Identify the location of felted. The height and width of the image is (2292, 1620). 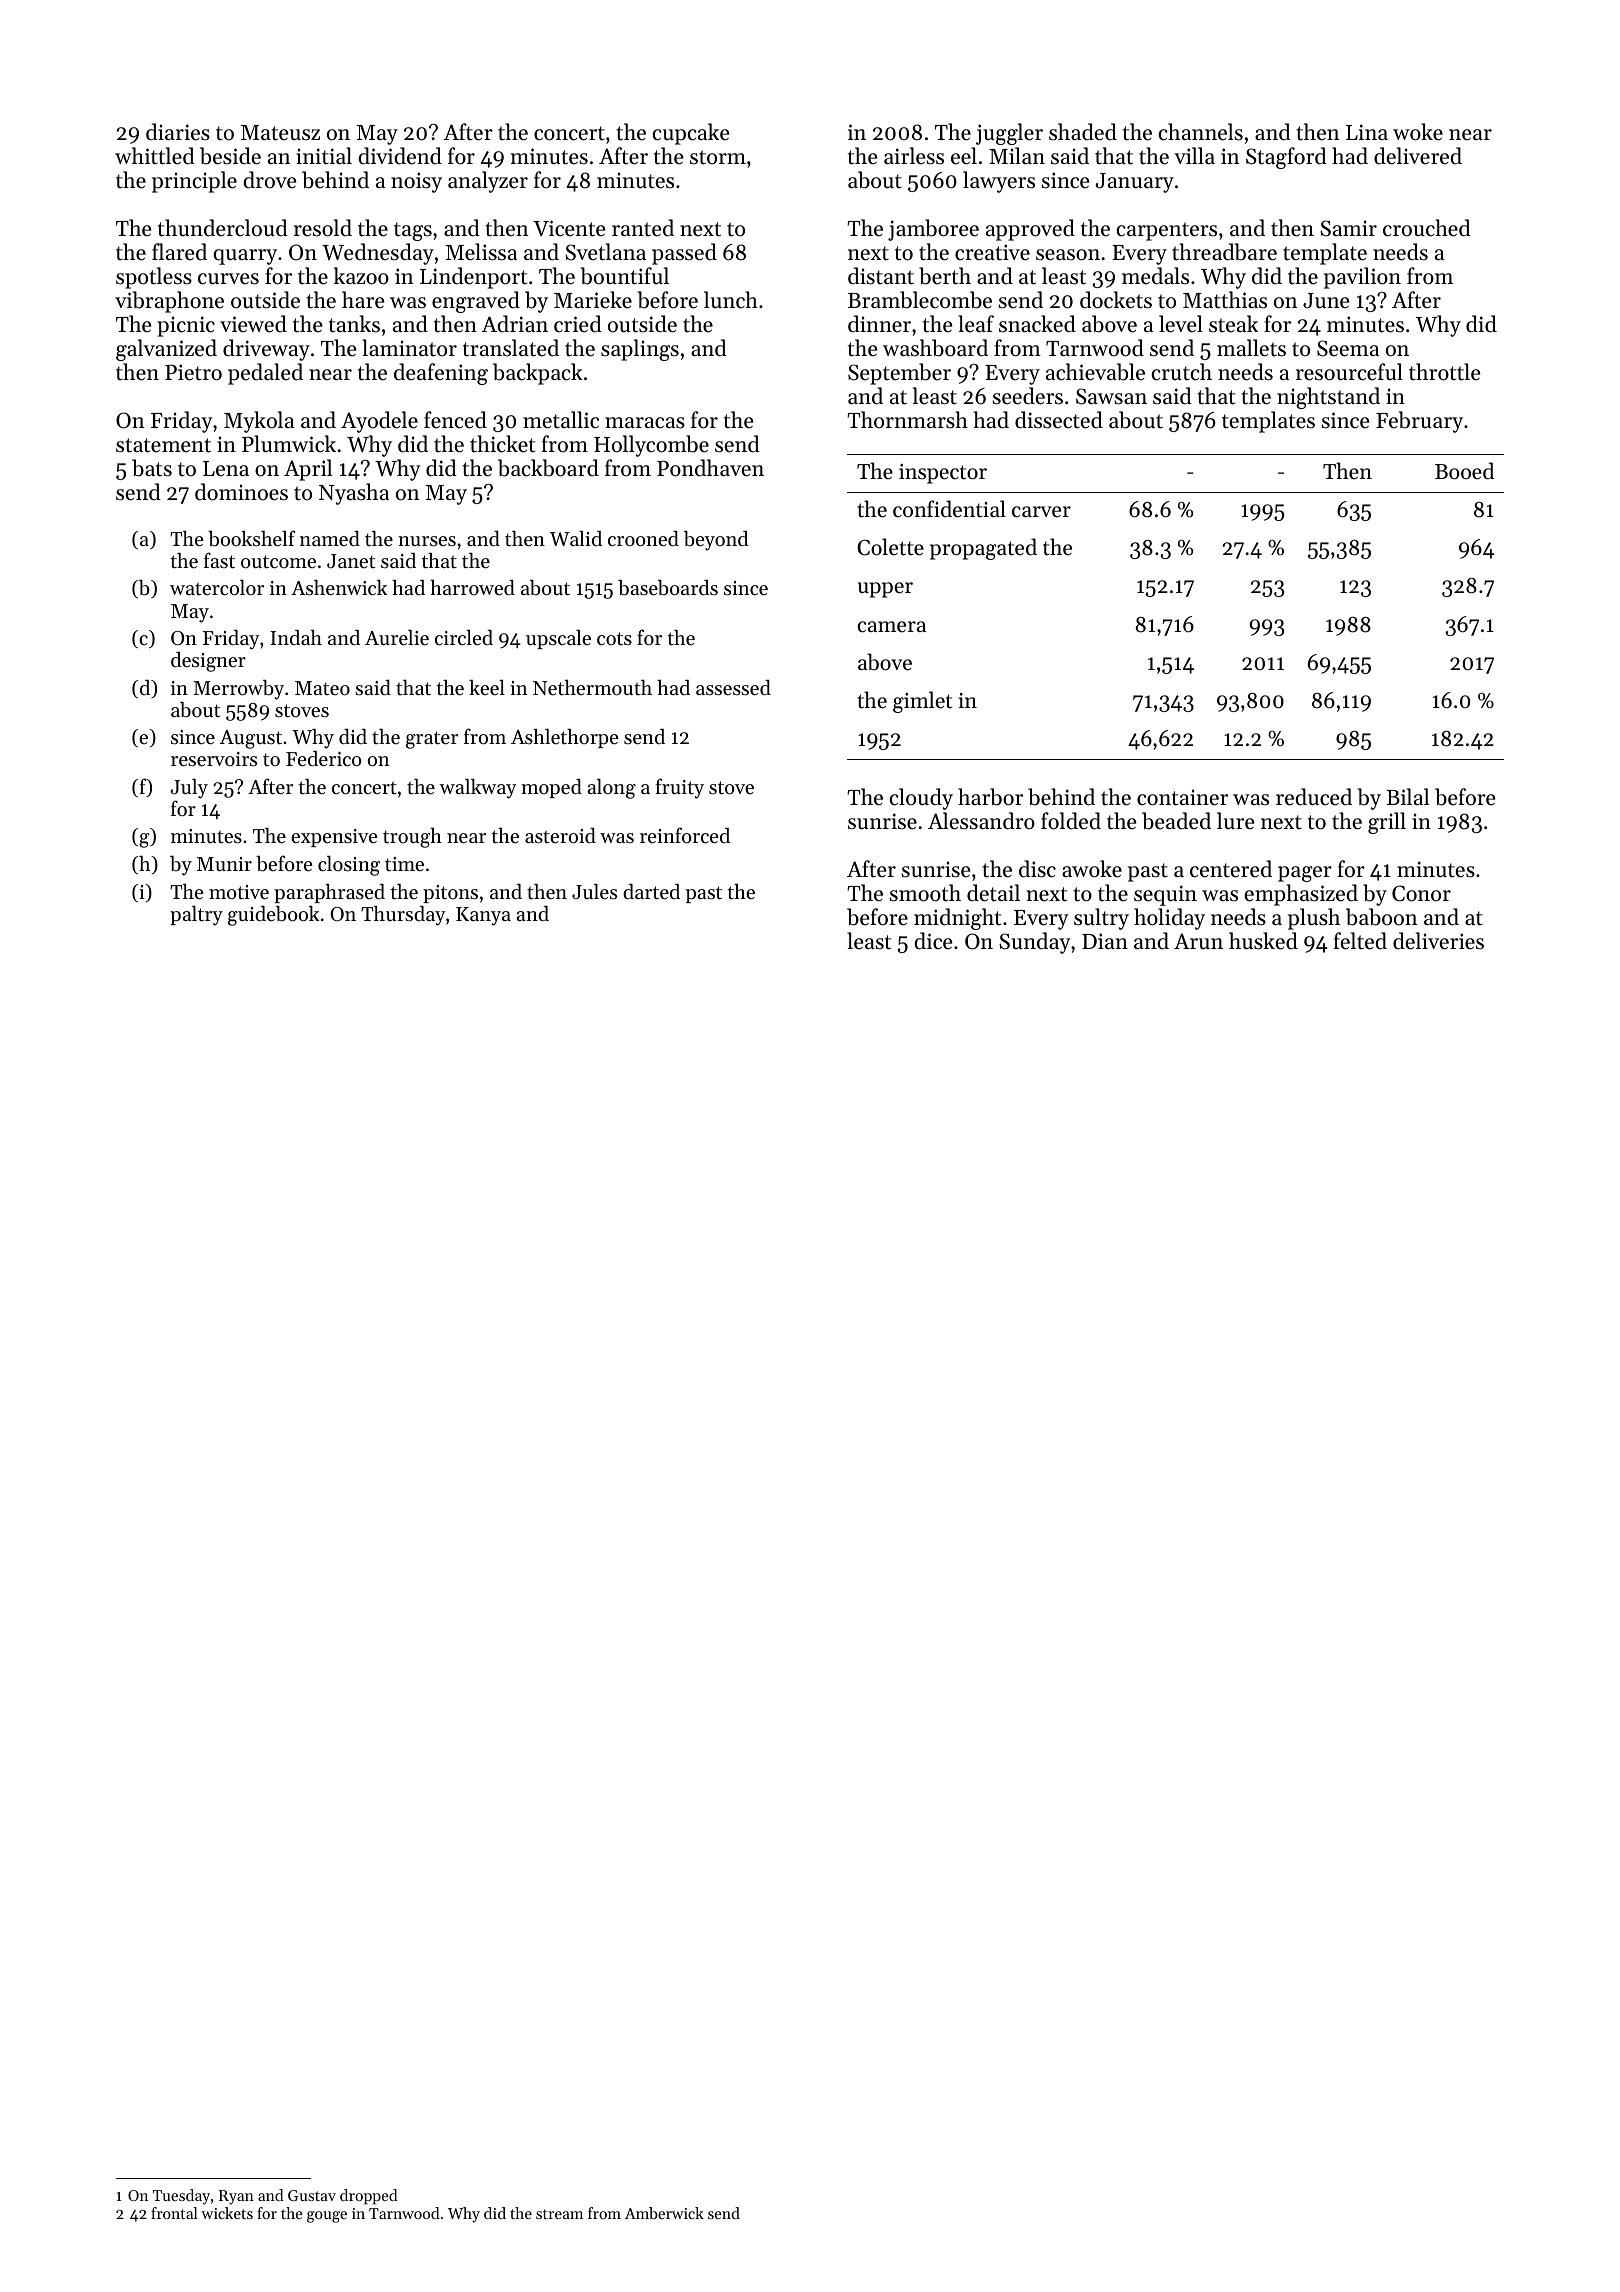
(1360, 941).
